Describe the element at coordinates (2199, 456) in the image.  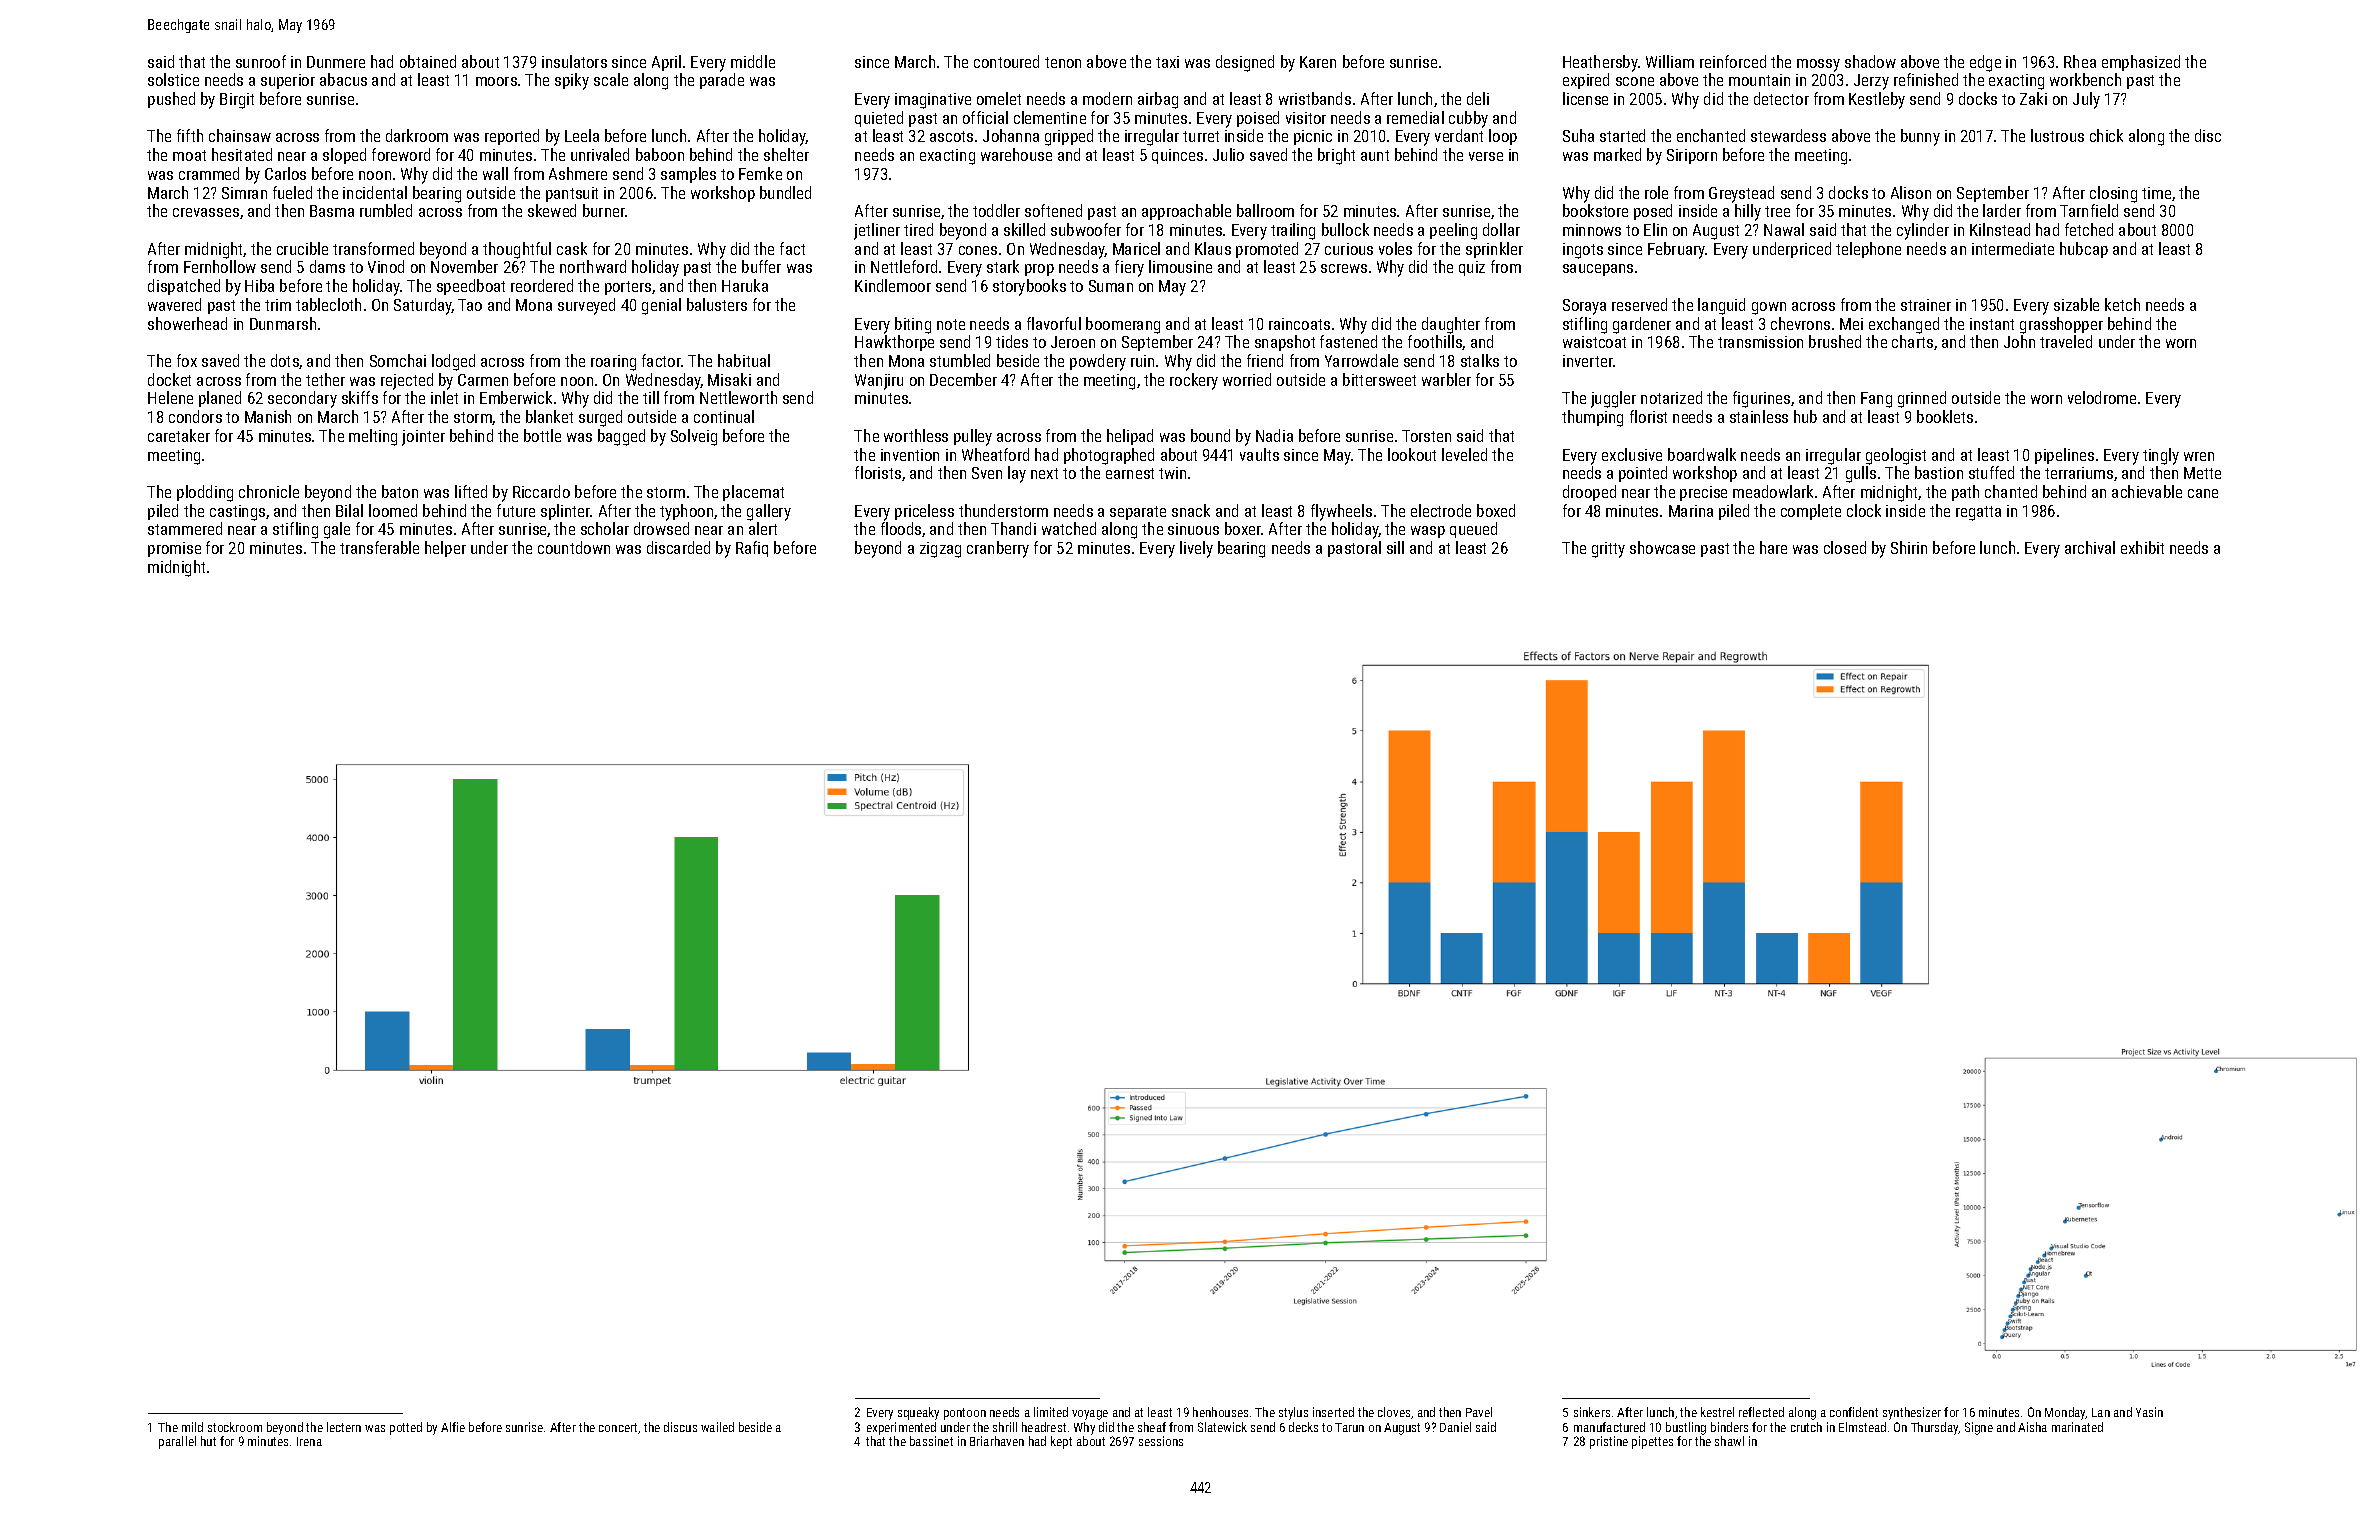
I see `wren` at that location.
